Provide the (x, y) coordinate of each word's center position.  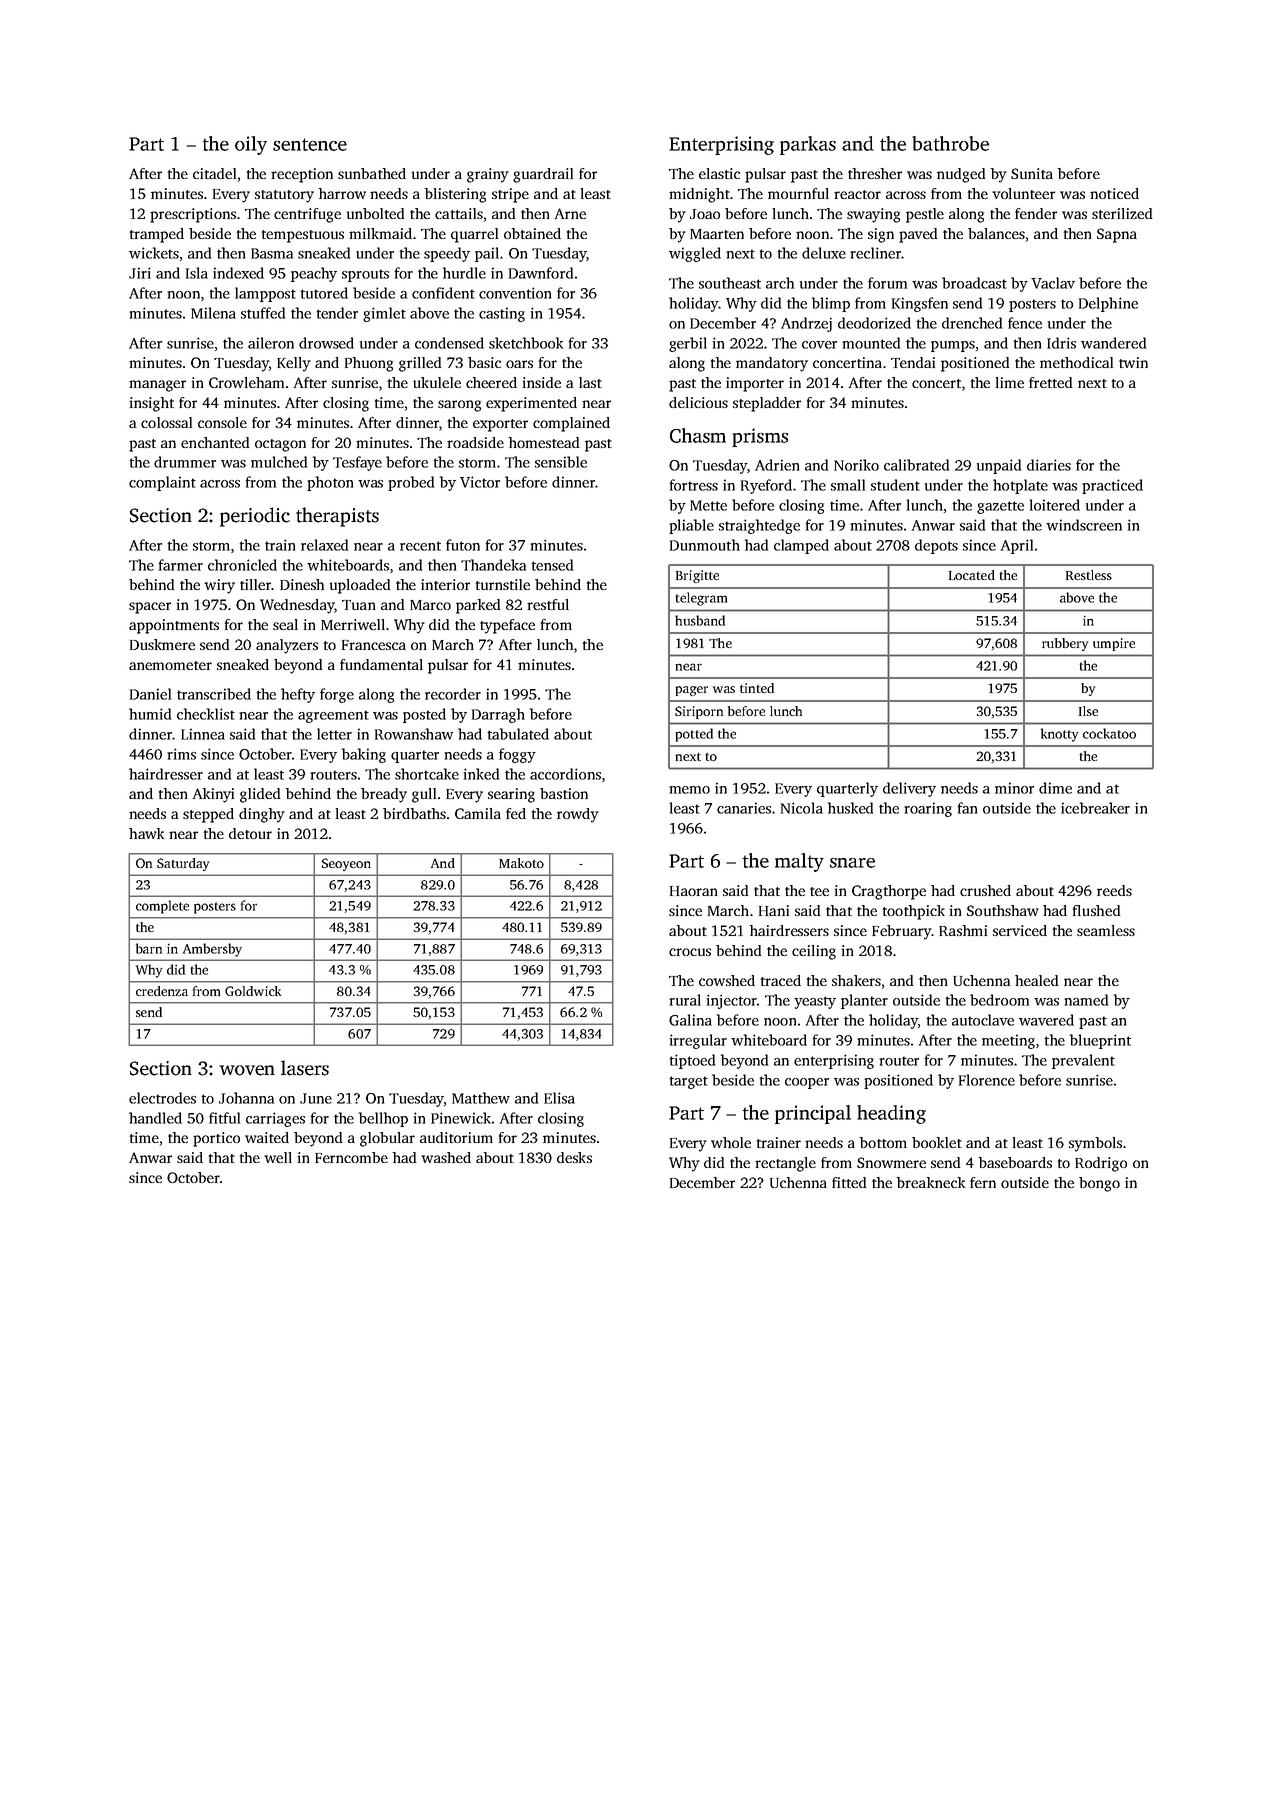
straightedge (759, 526)
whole (731, 1142)
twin (1133, 362)
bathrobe (950, 143)
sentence (310, 144)
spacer (150, 608)
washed (446, 1157)
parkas (808, 145)
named (1086, 1000)
